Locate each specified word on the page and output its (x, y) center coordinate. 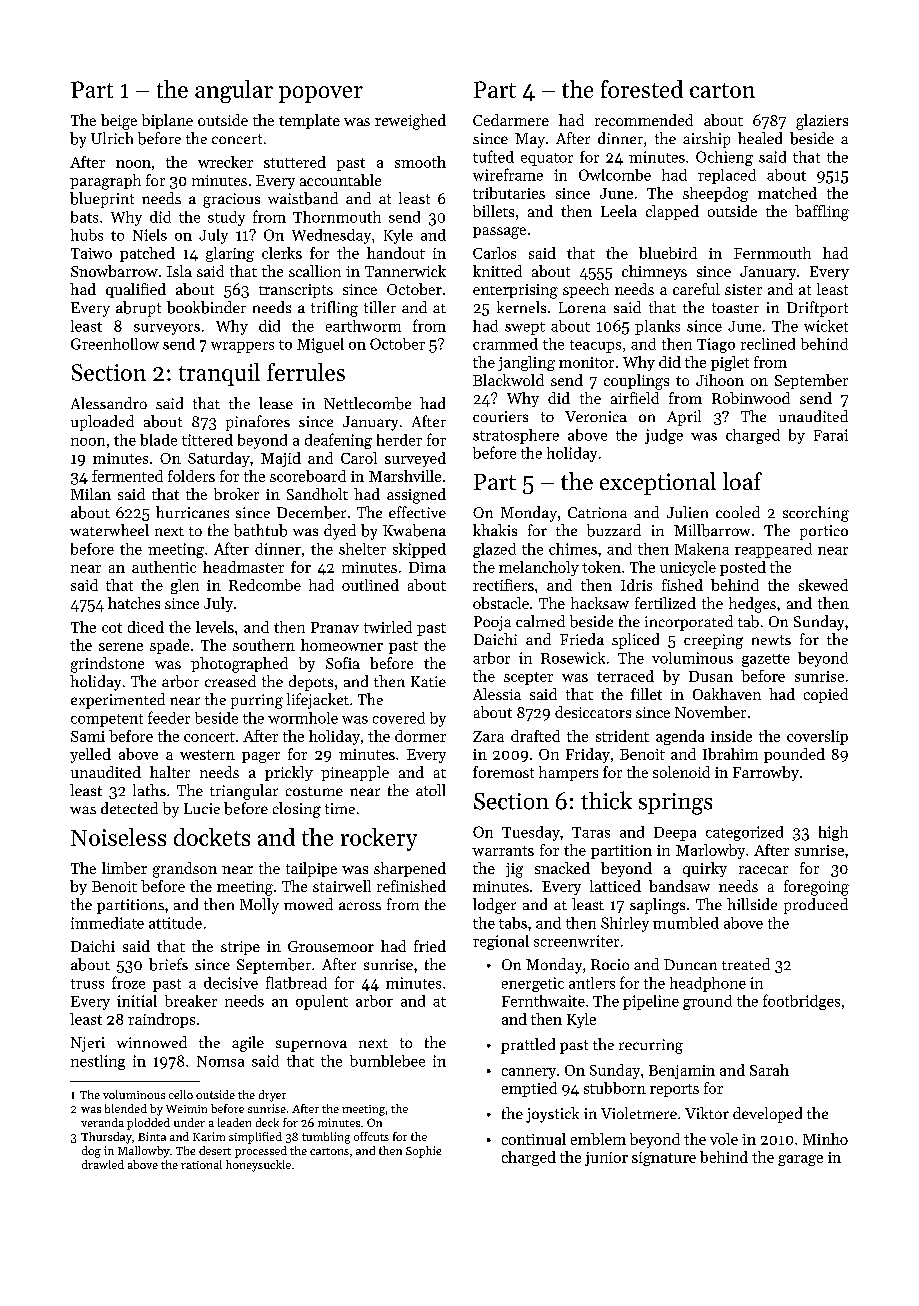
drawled (103, 1164)
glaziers (822, 122)
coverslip (817, 737)
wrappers (242, 347)
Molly (259, 906)
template (309, 121)
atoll (430, 790)
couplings (636, 382)
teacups (595, 346)
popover (321, 94)
